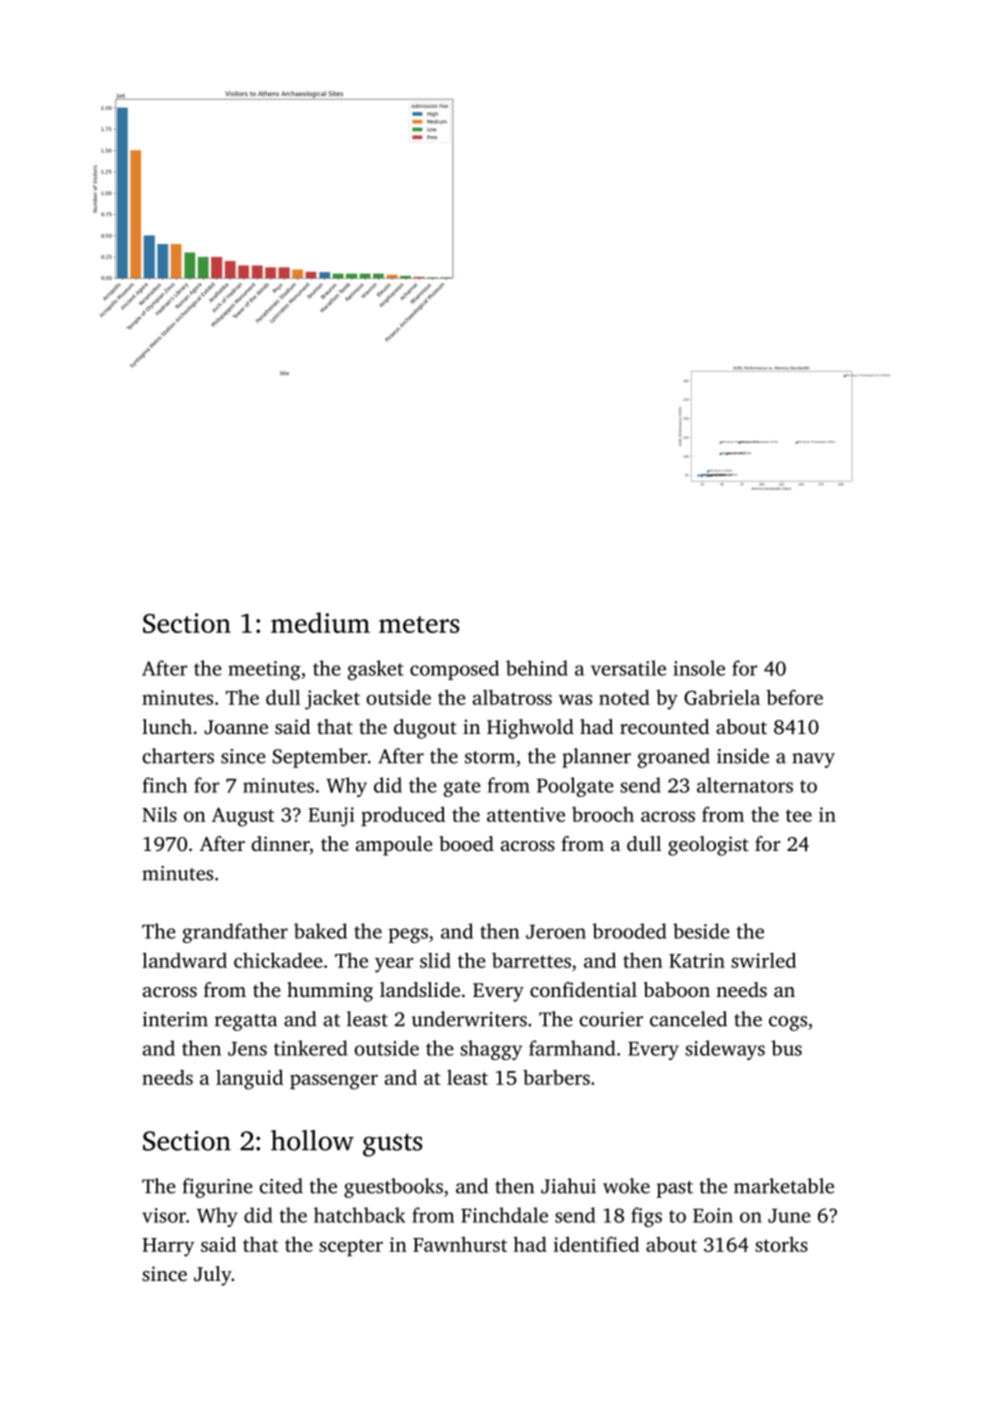 The width and height of the screenshot is (995, 1413). I want to click on storm, so click(490, 757).
